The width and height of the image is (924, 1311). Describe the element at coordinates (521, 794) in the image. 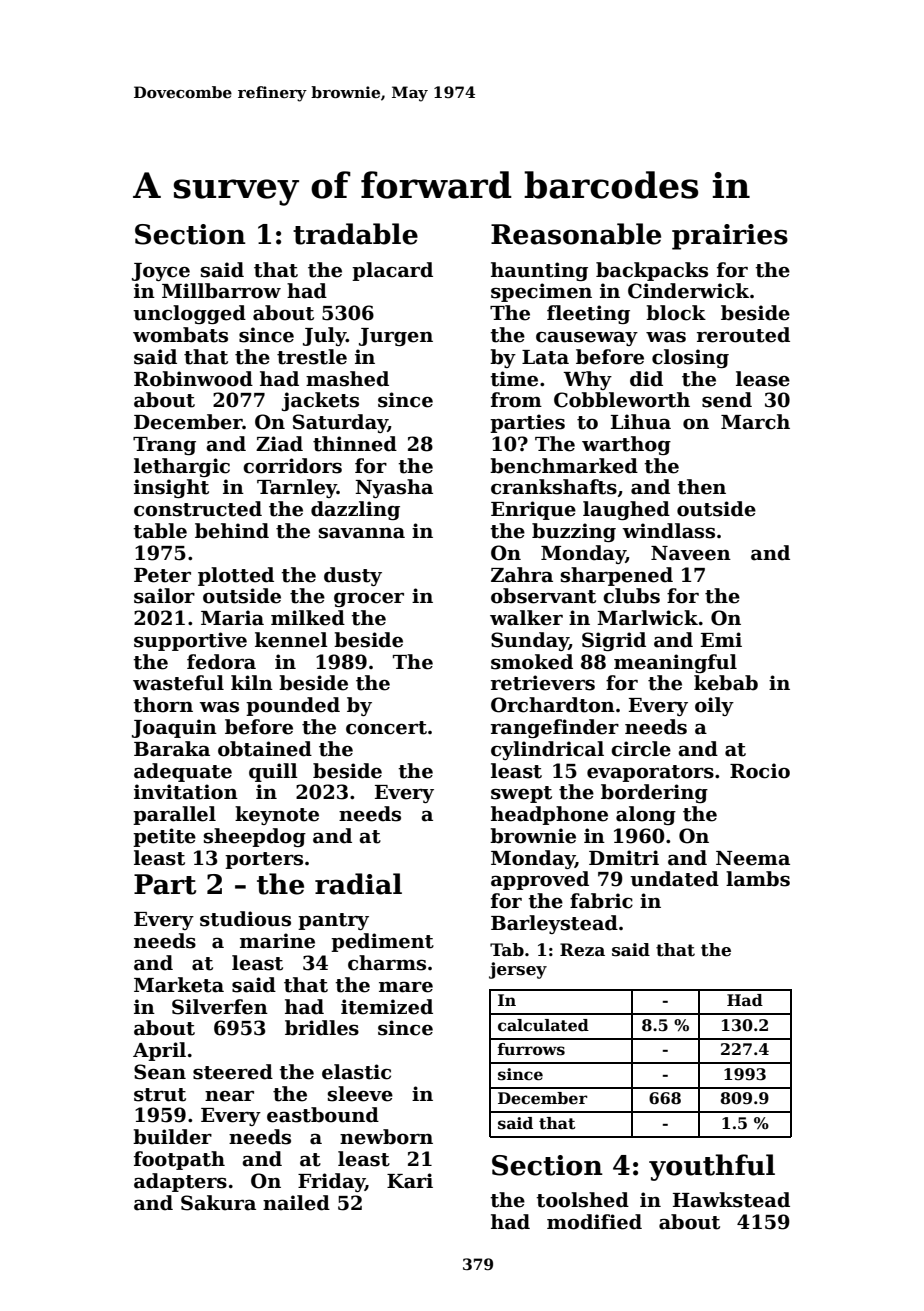

I see `swept` at that location.
